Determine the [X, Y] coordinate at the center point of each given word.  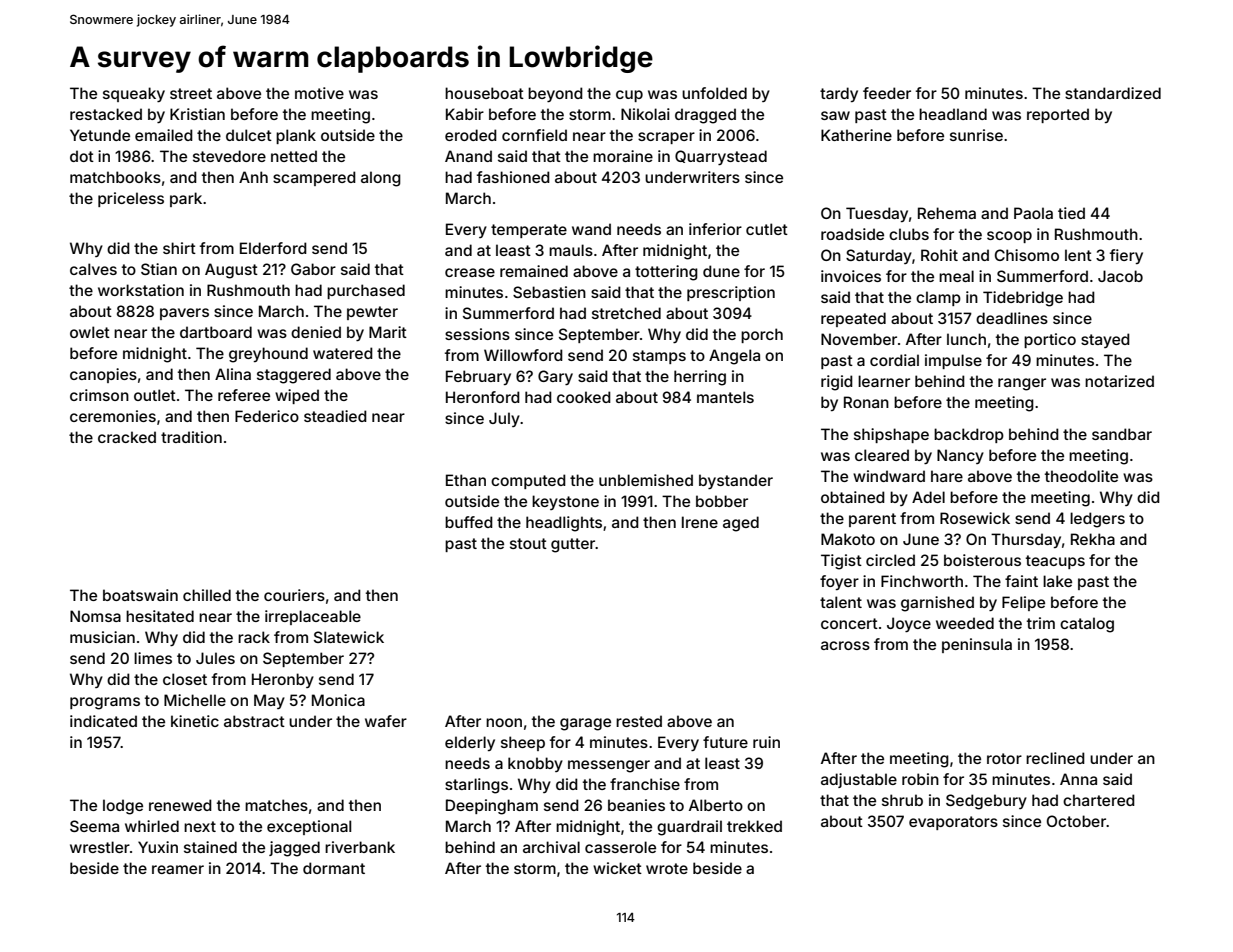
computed [528, 481]
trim [1041, 623]
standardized [1113, 93]
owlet [90, 332]
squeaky [134, 94]
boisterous [982, 560]
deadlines [1012, 318]
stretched [626, 313]
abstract [254, 721]
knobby [535, 764]
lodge [123, 807]
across [845, 645]
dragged [705, 116]
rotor [1004, 758]
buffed [469, 522]
